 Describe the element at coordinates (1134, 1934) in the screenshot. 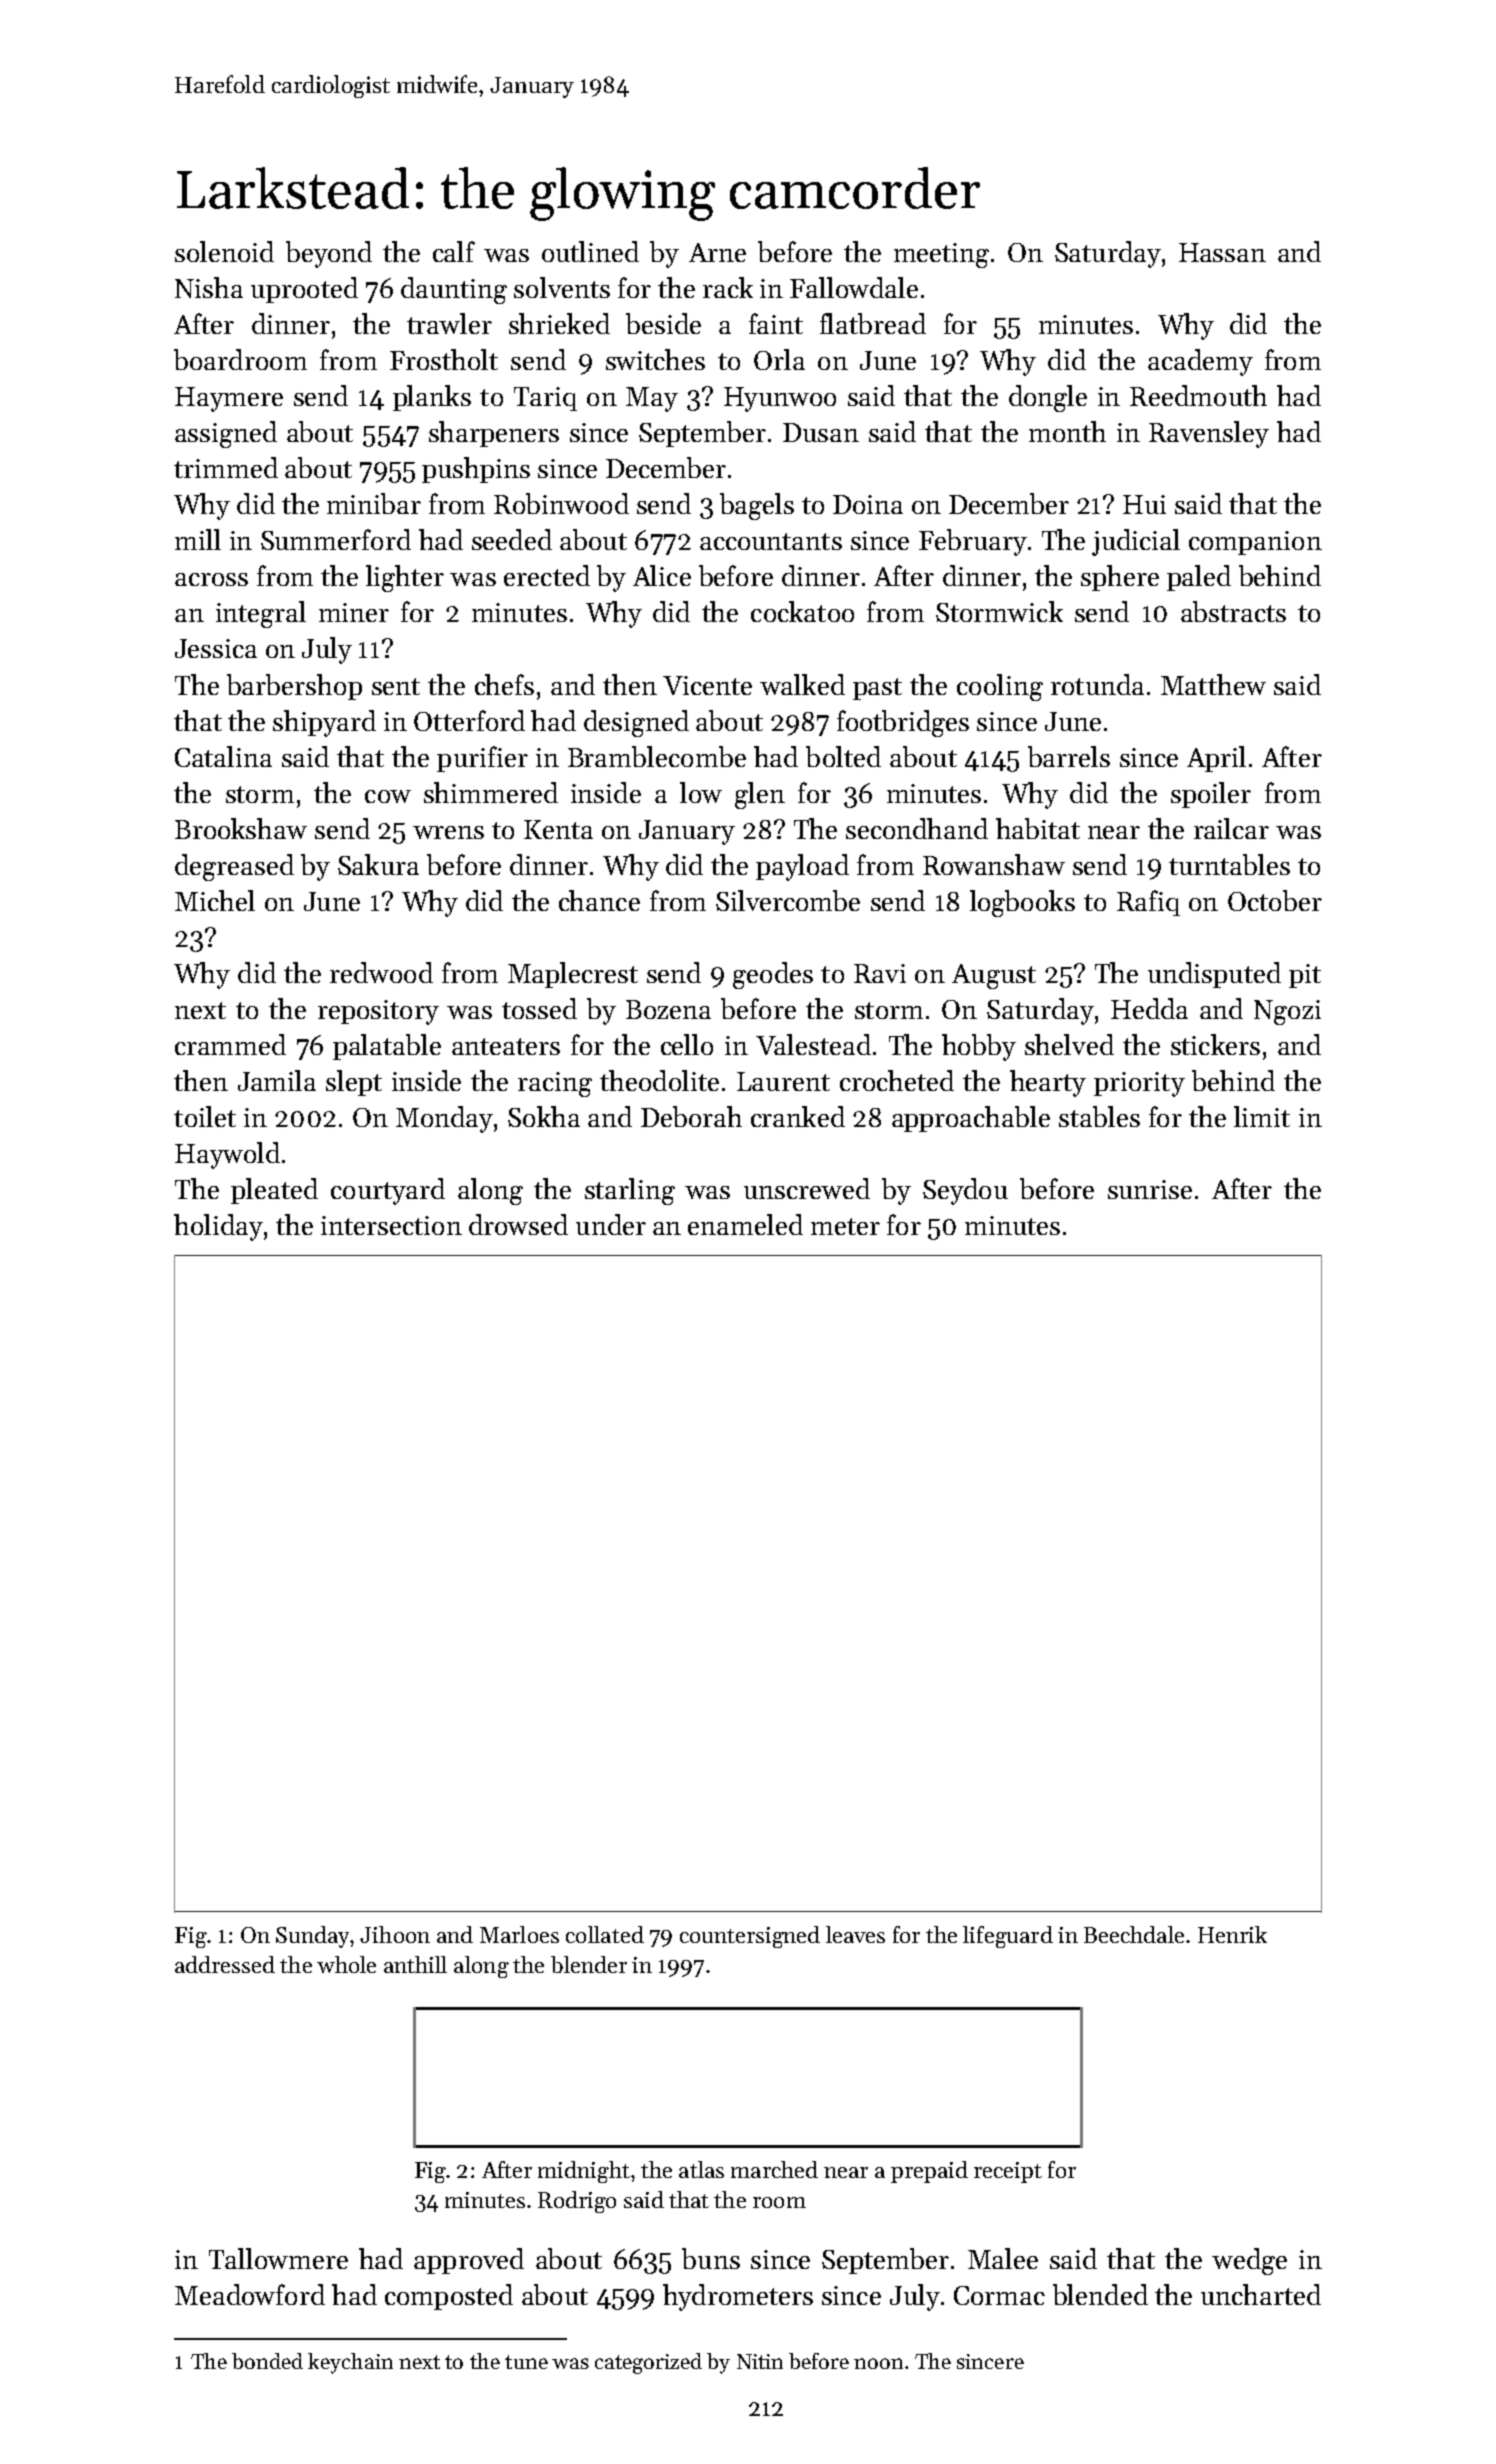

I see `Beechdale` at that location.
